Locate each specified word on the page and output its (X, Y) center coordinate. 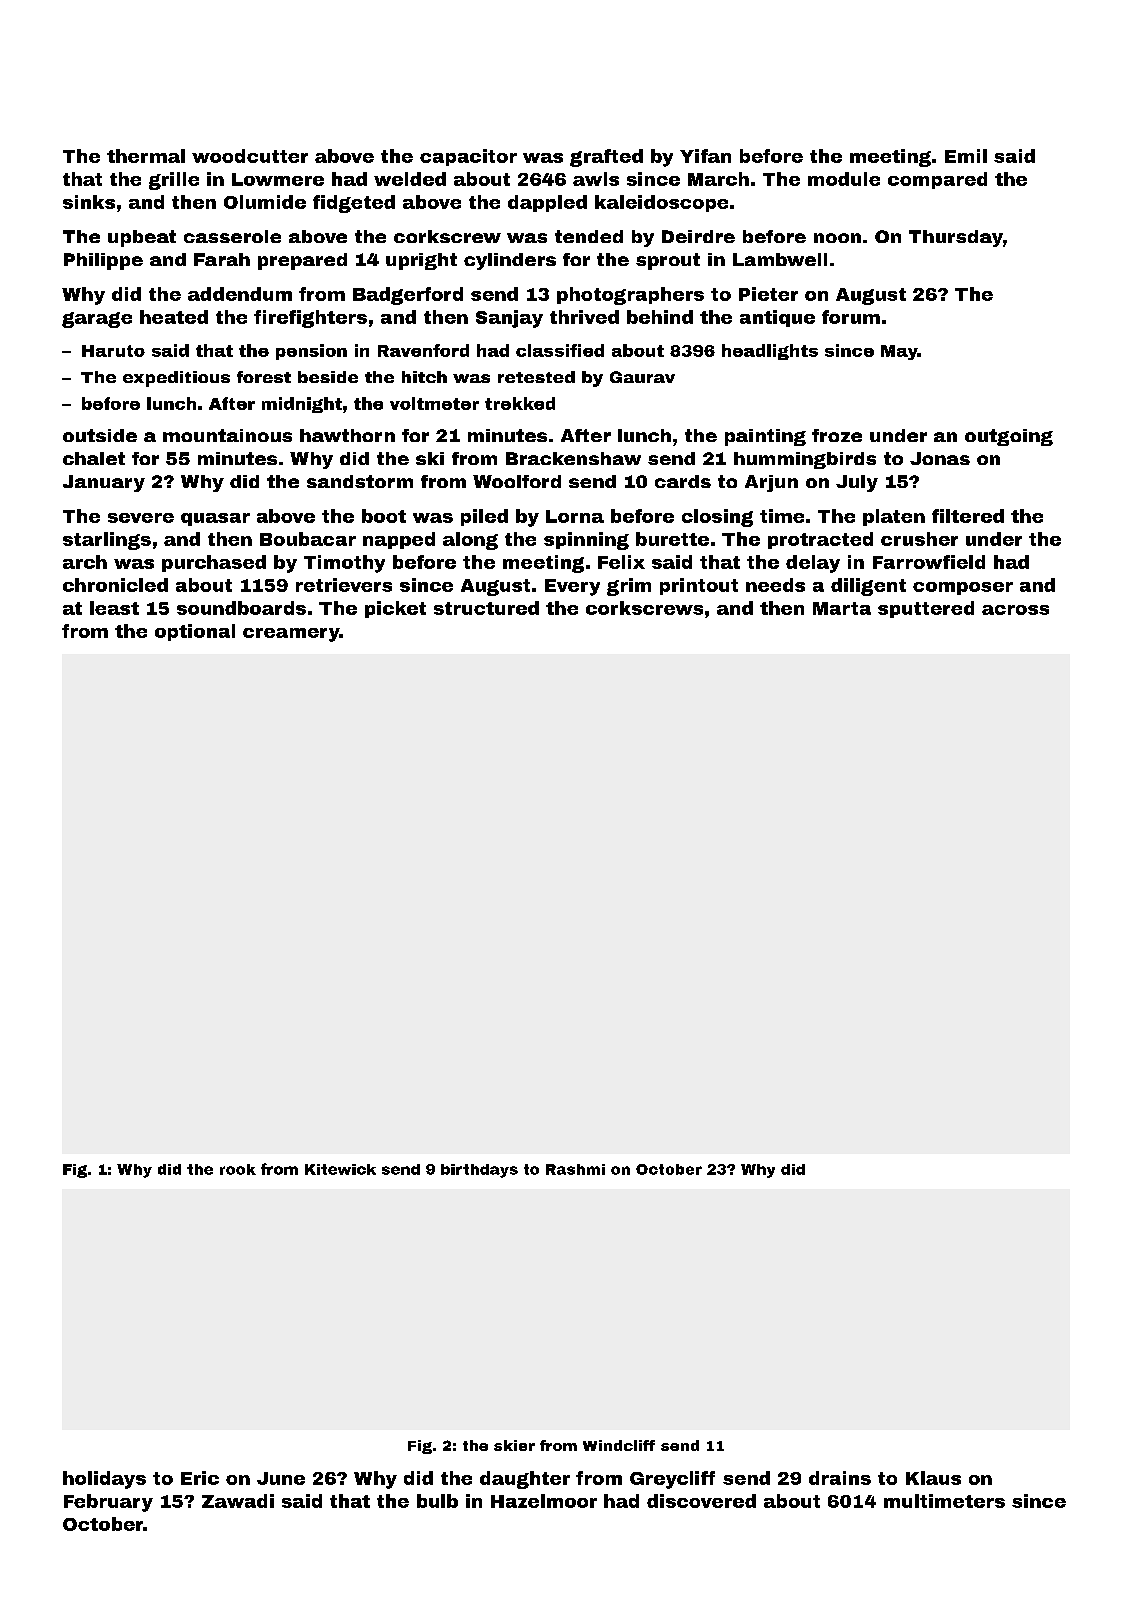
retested (536, 377)
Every (572, 587)
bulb (437, 1501)
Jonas (940, 458)
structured (486, 608)
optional (195, 632)
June (281, 1478)
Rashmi (575, 1169)
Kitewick (340, 1169)
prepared (302, 261)
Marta (842, 608)
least (114, 608)
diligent (868, 587)
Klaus (933, 1478)
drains (840, 1478)
